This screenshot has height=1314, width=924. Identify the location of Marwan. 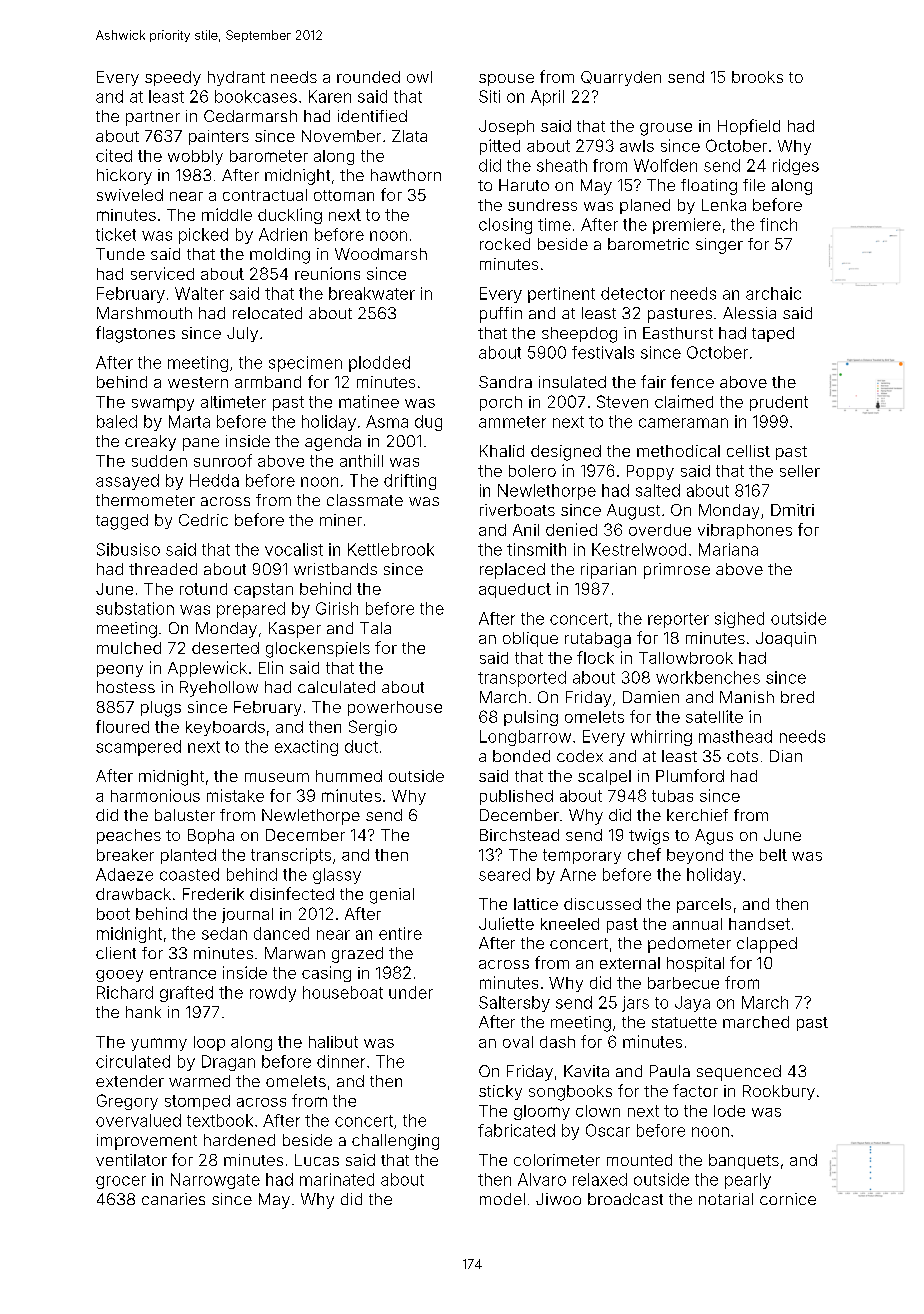
(295, 953).
